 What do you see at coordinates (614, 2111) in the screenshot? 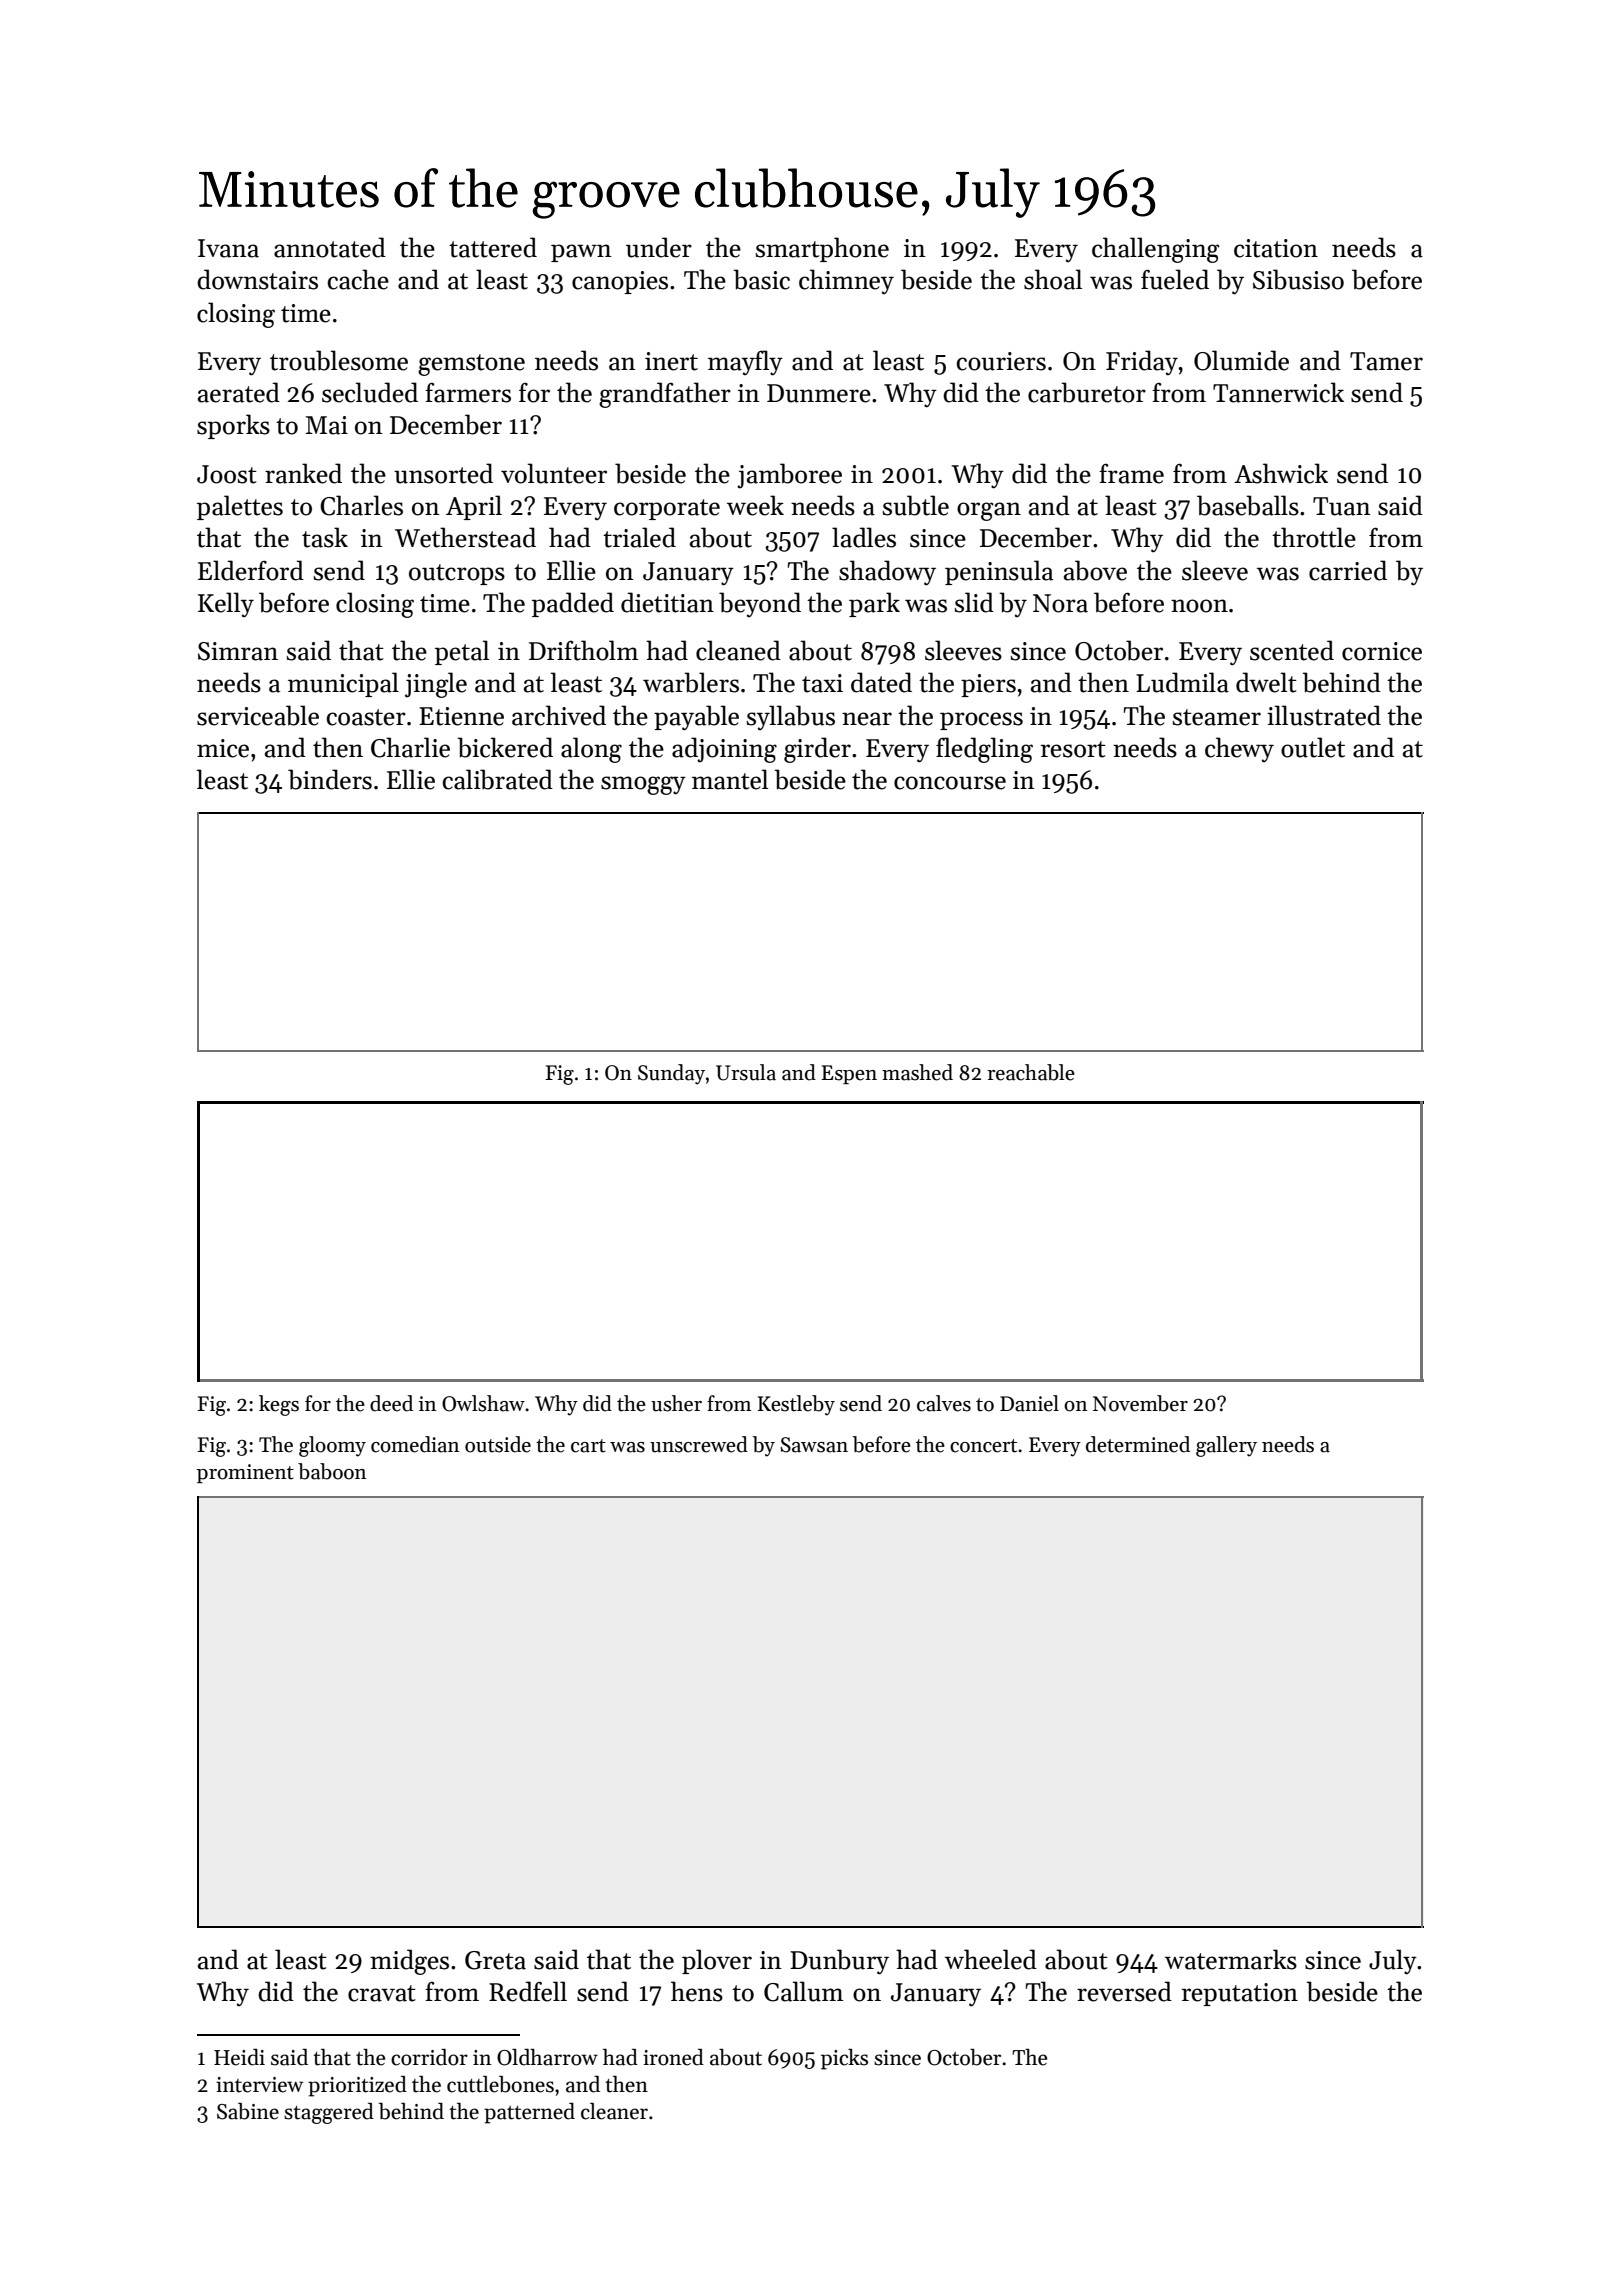
I see `cleaner` at bounding box center [614, 2111].
